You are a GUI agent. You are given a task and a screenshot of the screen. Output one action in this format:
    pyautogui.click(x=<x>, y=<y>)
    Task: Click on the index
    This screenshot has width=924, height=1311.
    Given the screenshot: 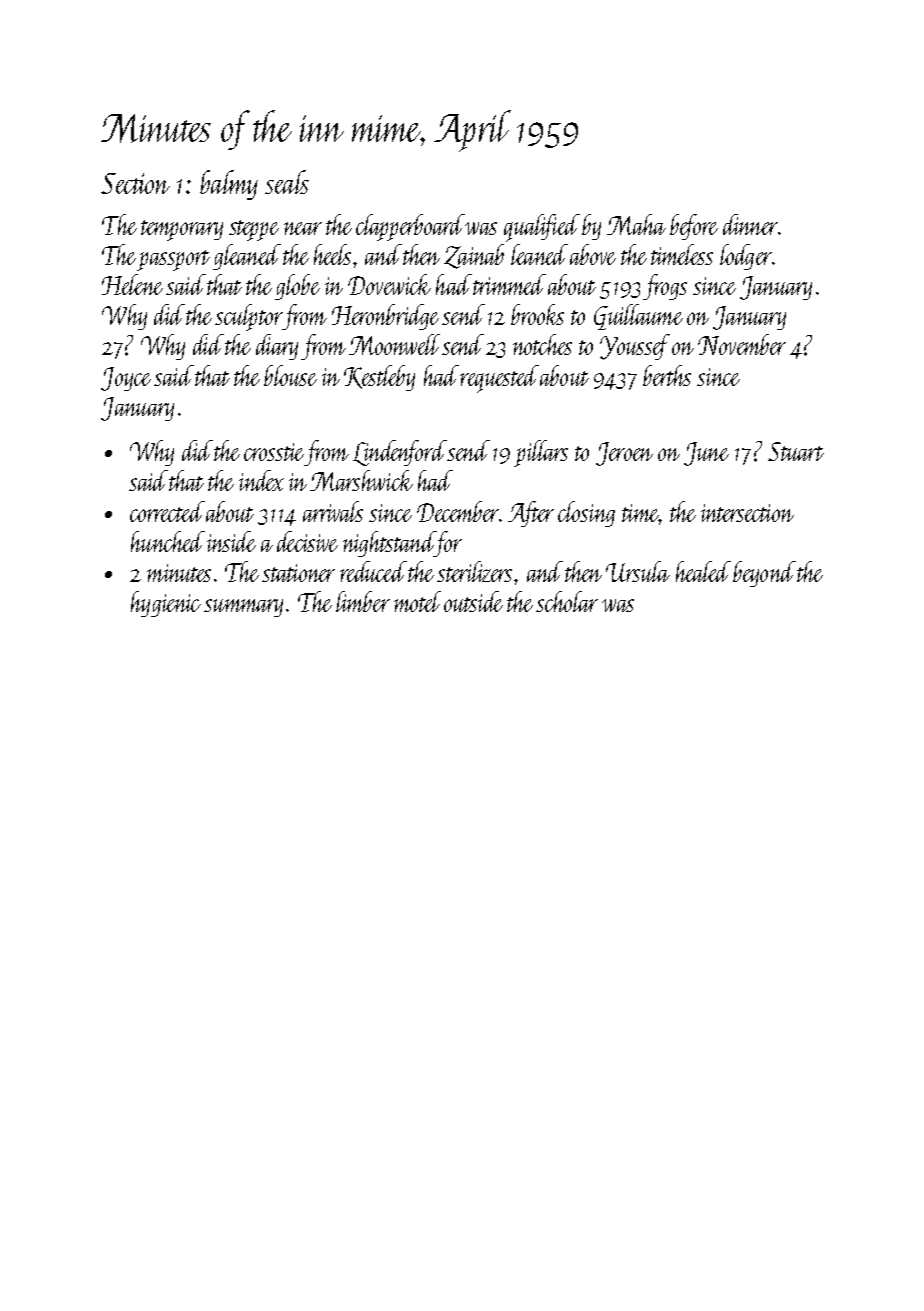 What is the action you would take?
    pyautogui.click(x=261, y=480)
